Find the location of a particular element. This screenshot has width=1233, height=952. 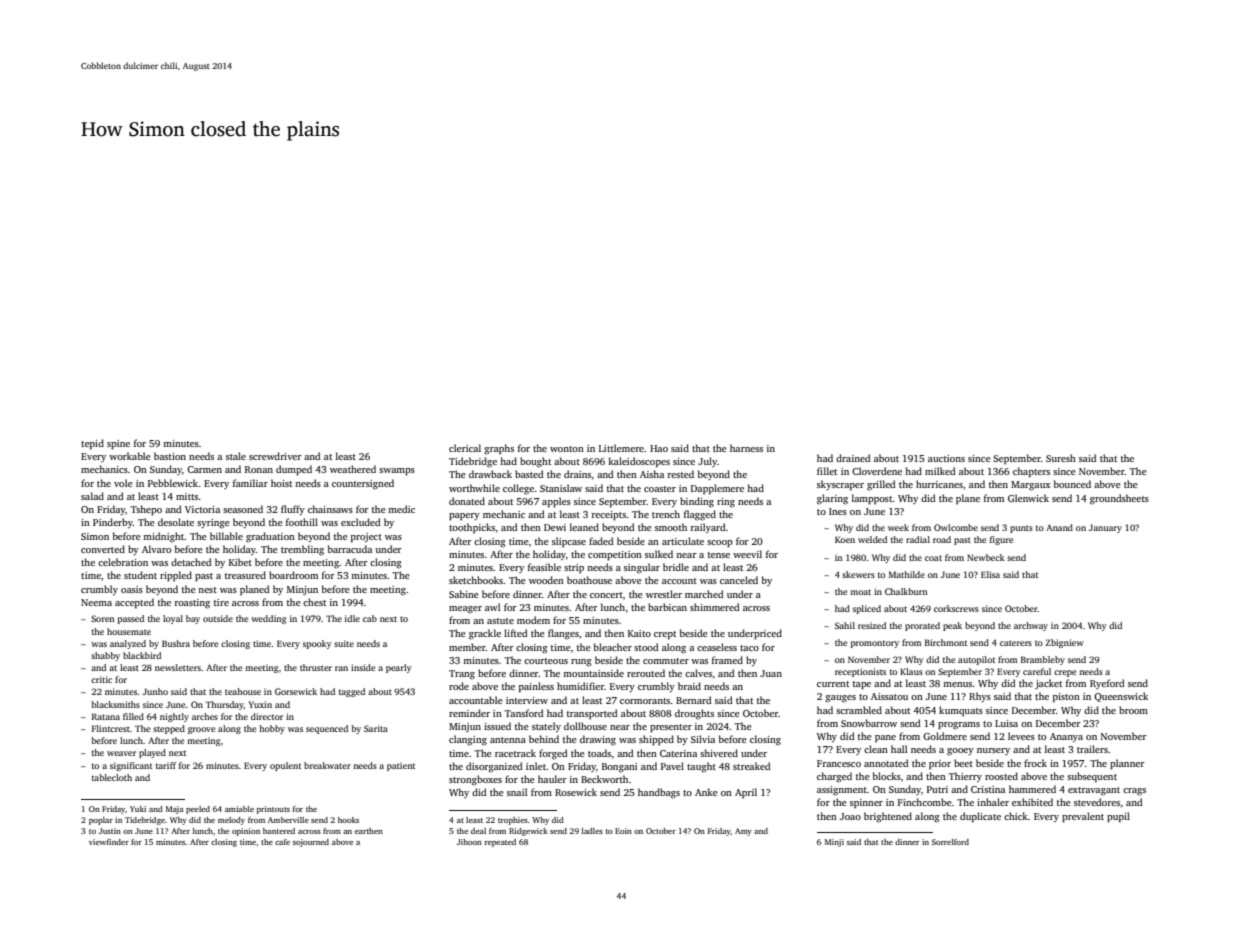

planner is located at coordinates (1127, 764).
